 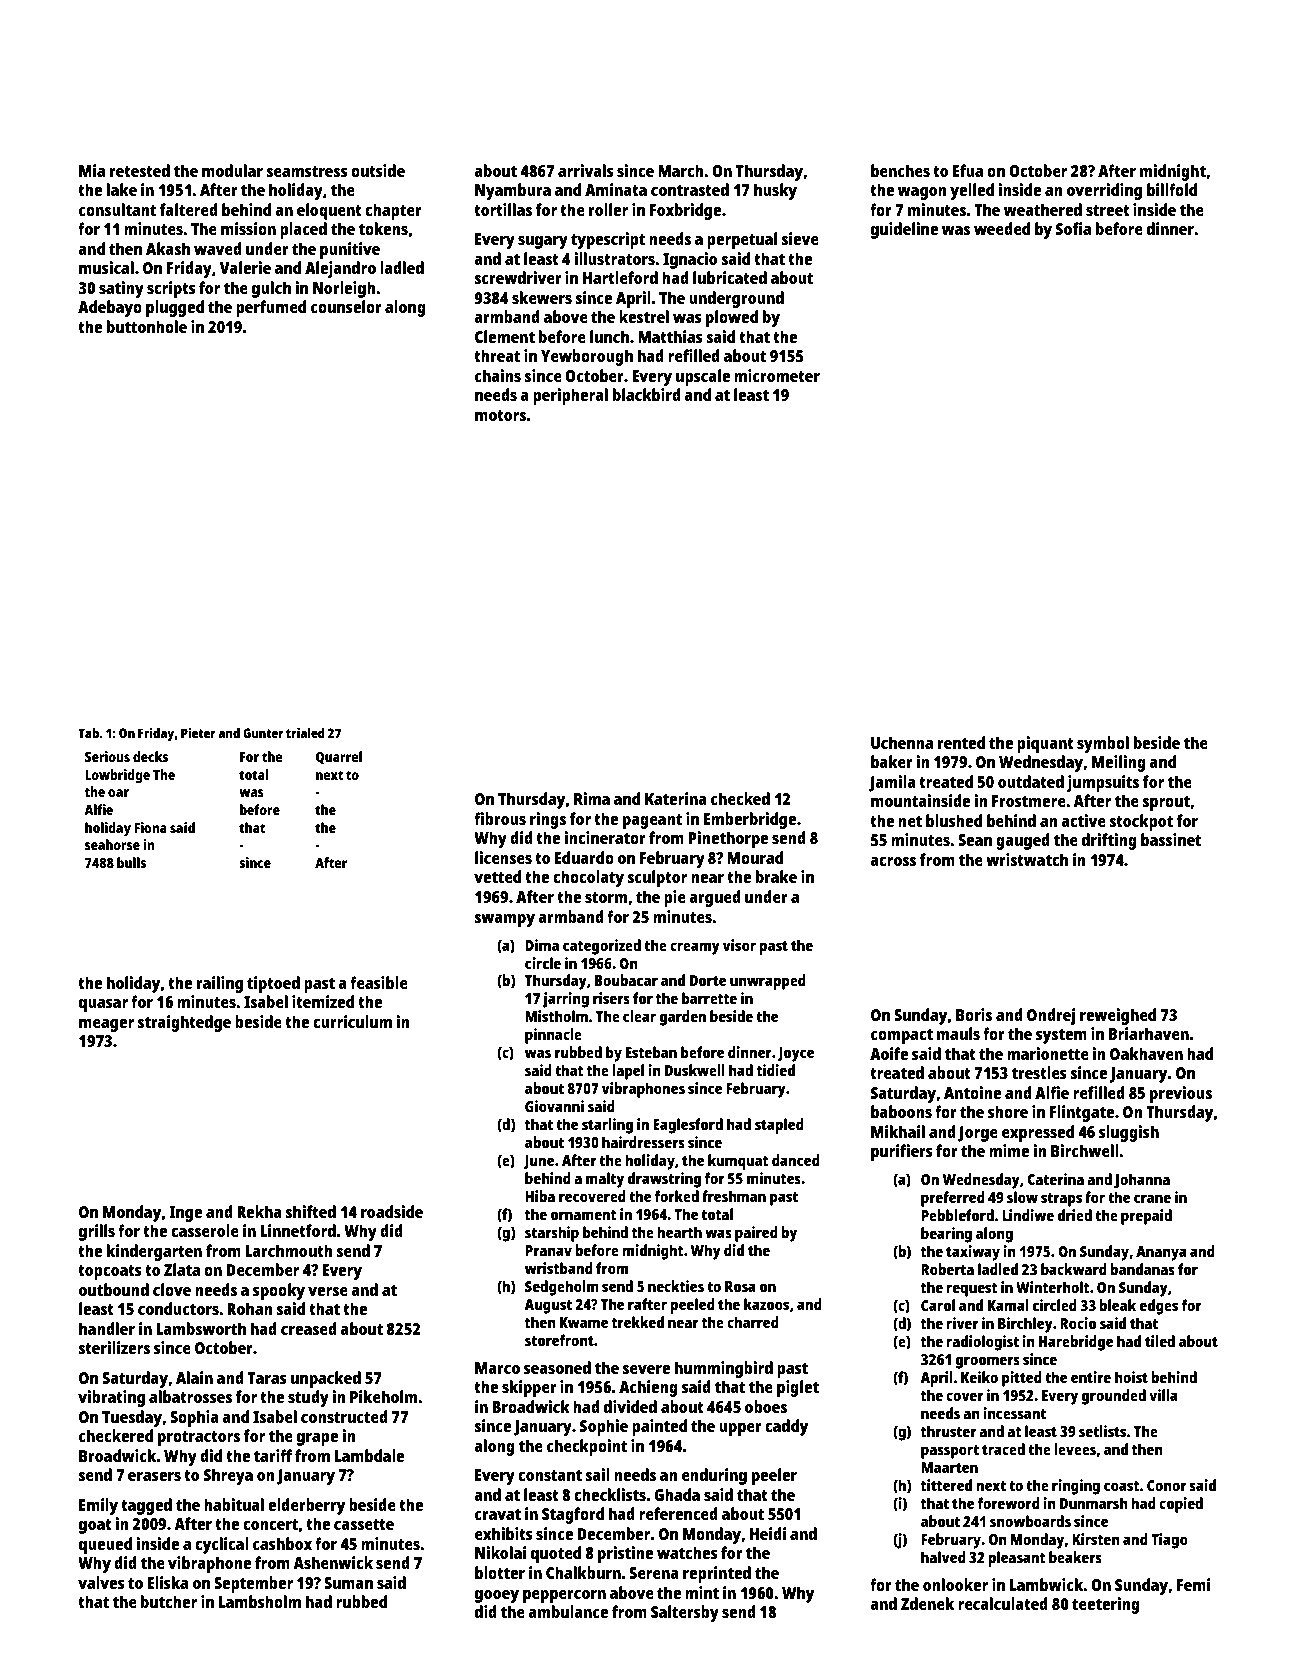 What do you see at coordinates (961, 742) in the document?
I see `rented` at bounding box center [961, 742].
